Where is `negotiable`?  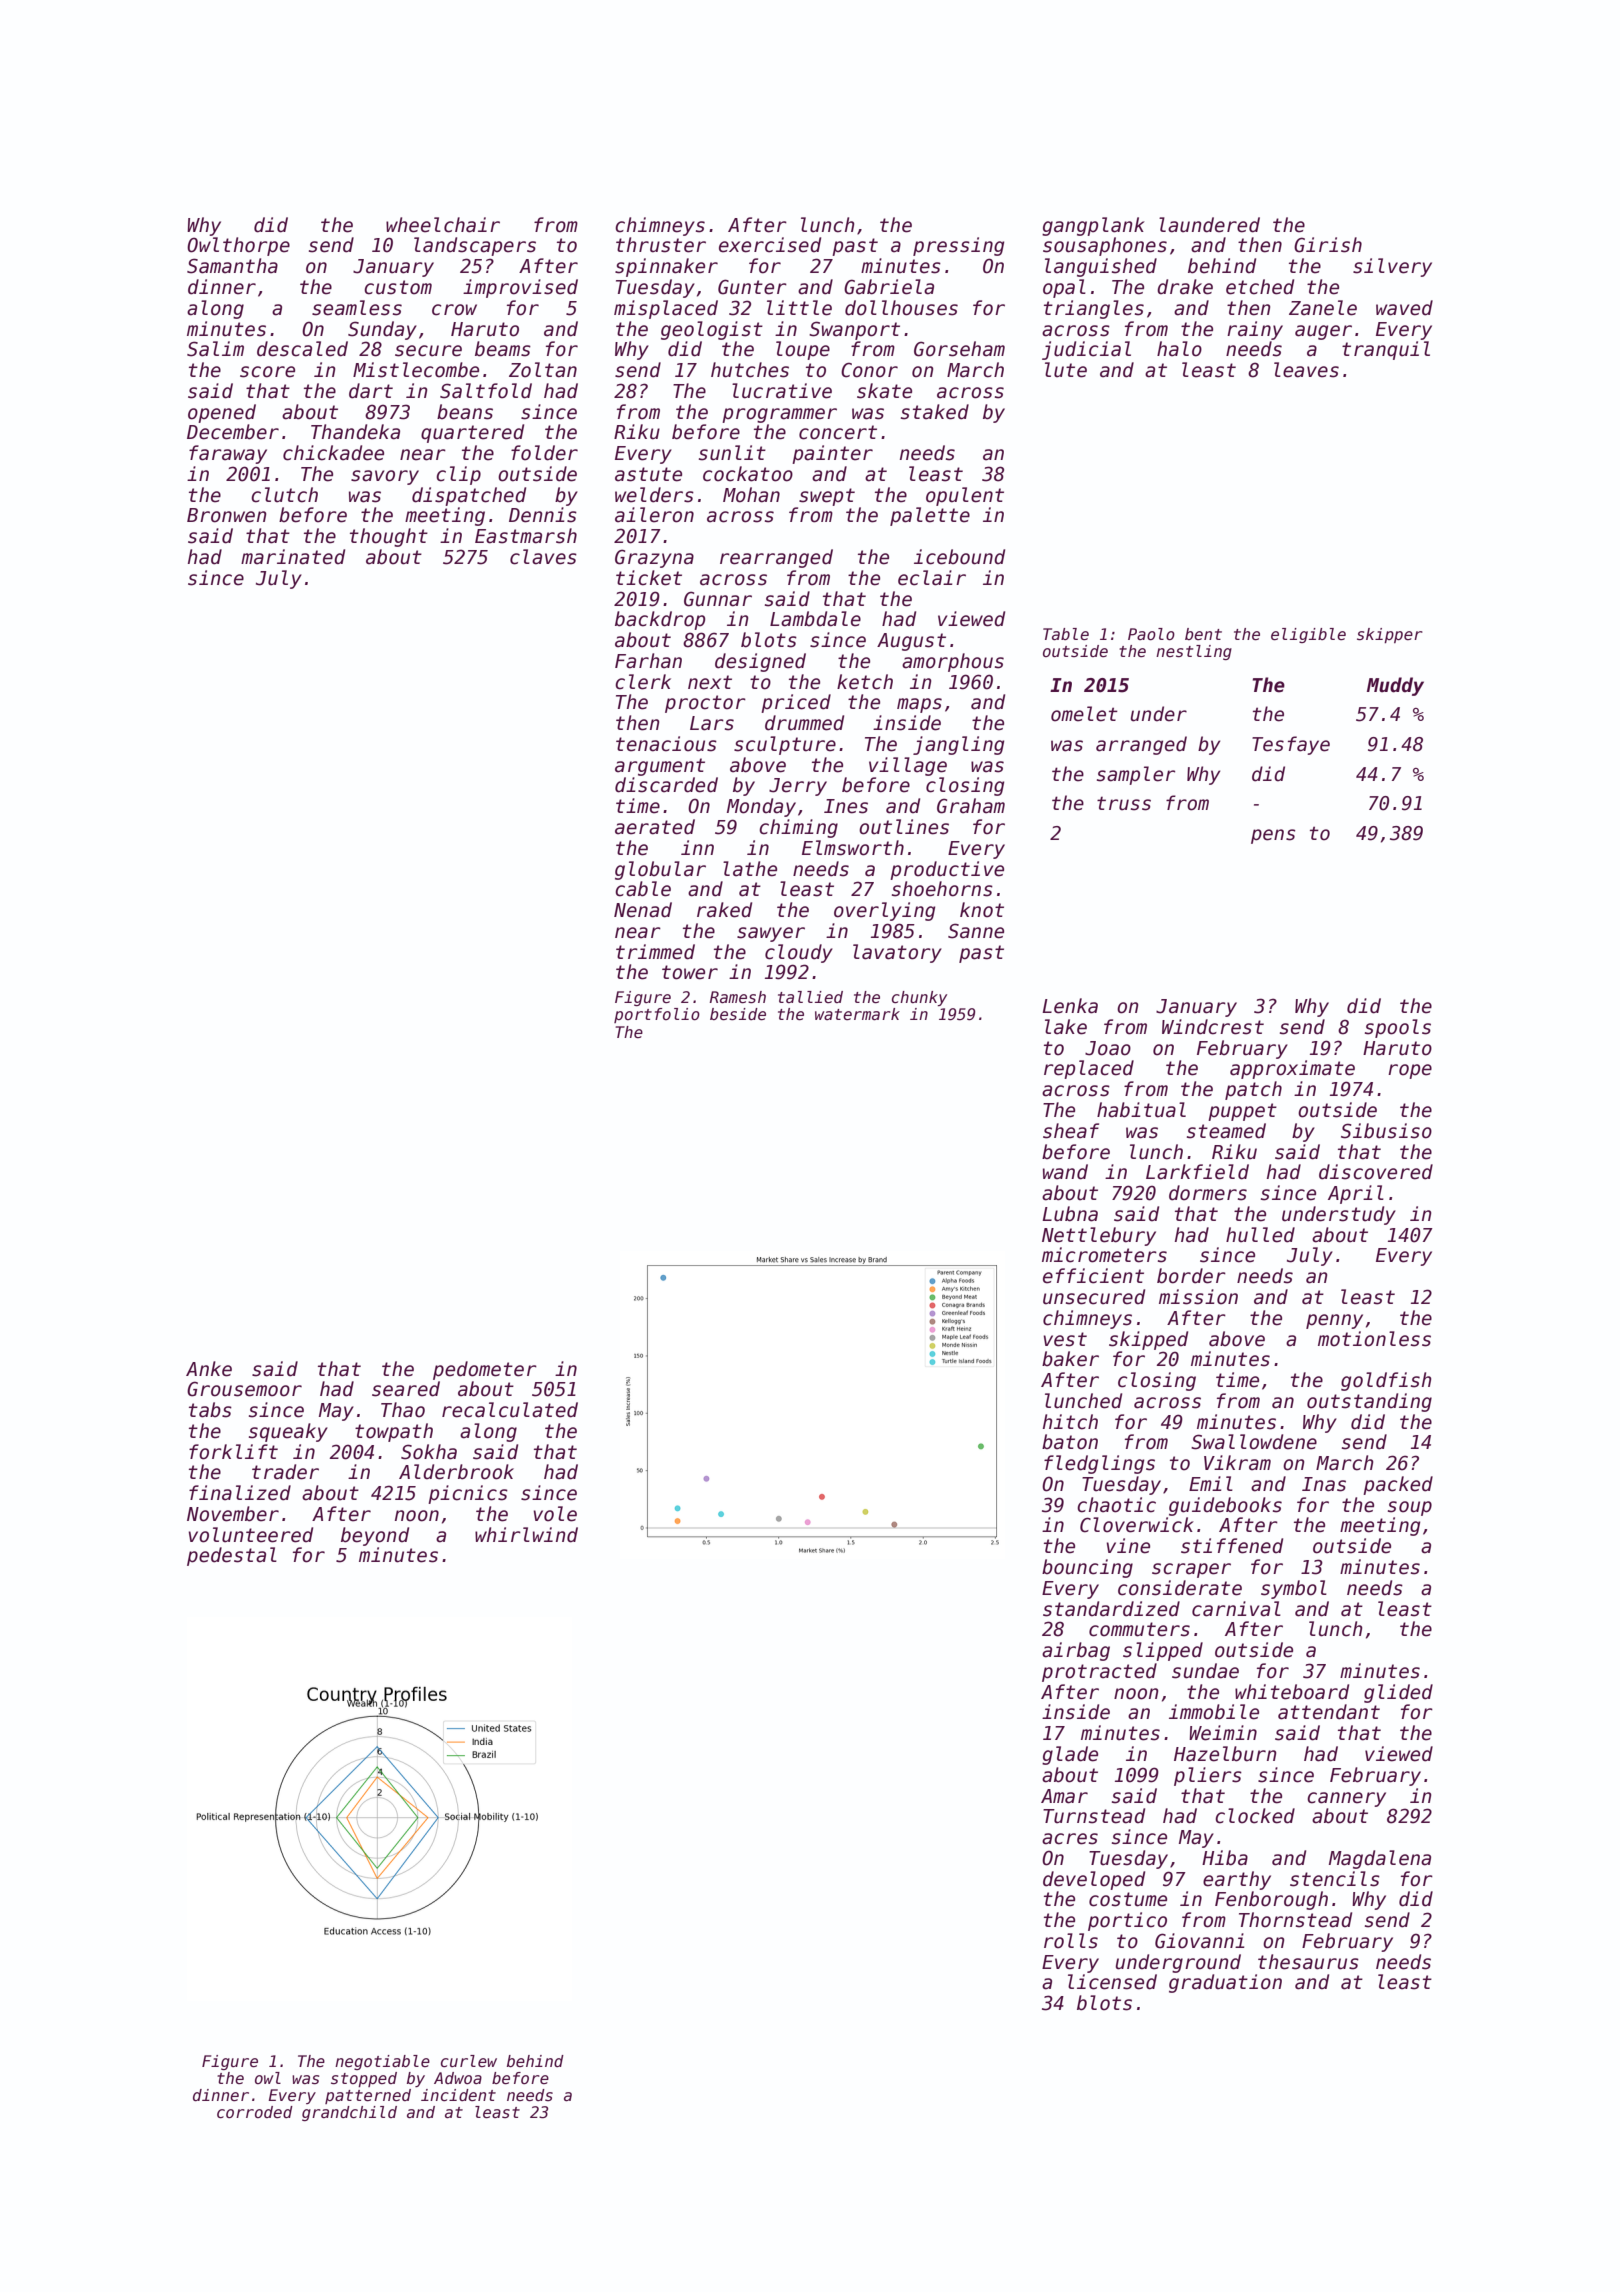 negotiable is located at coordinates (382, 2062).
